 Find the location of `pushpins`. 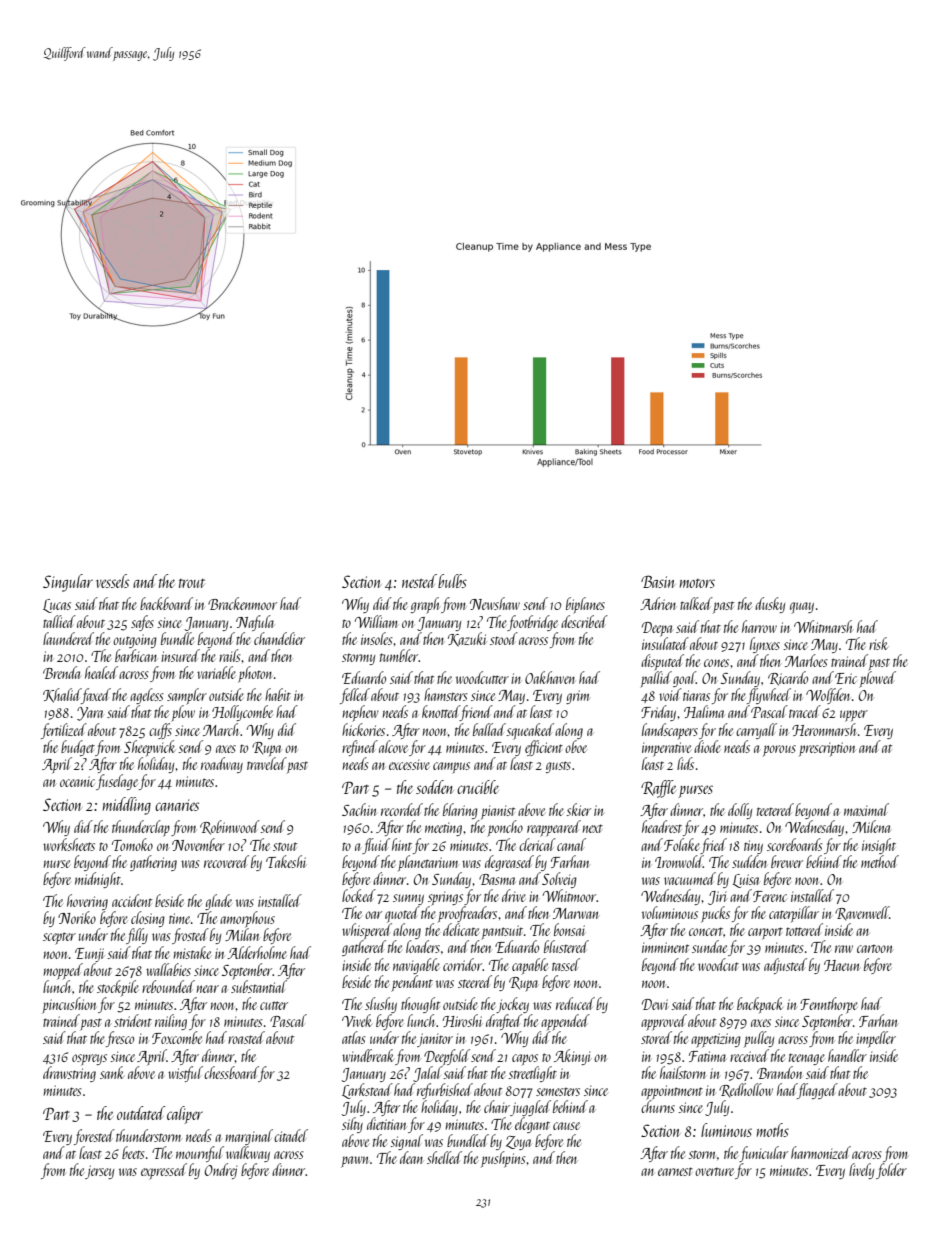

pushpins is located at coordinates (503, 1159).
